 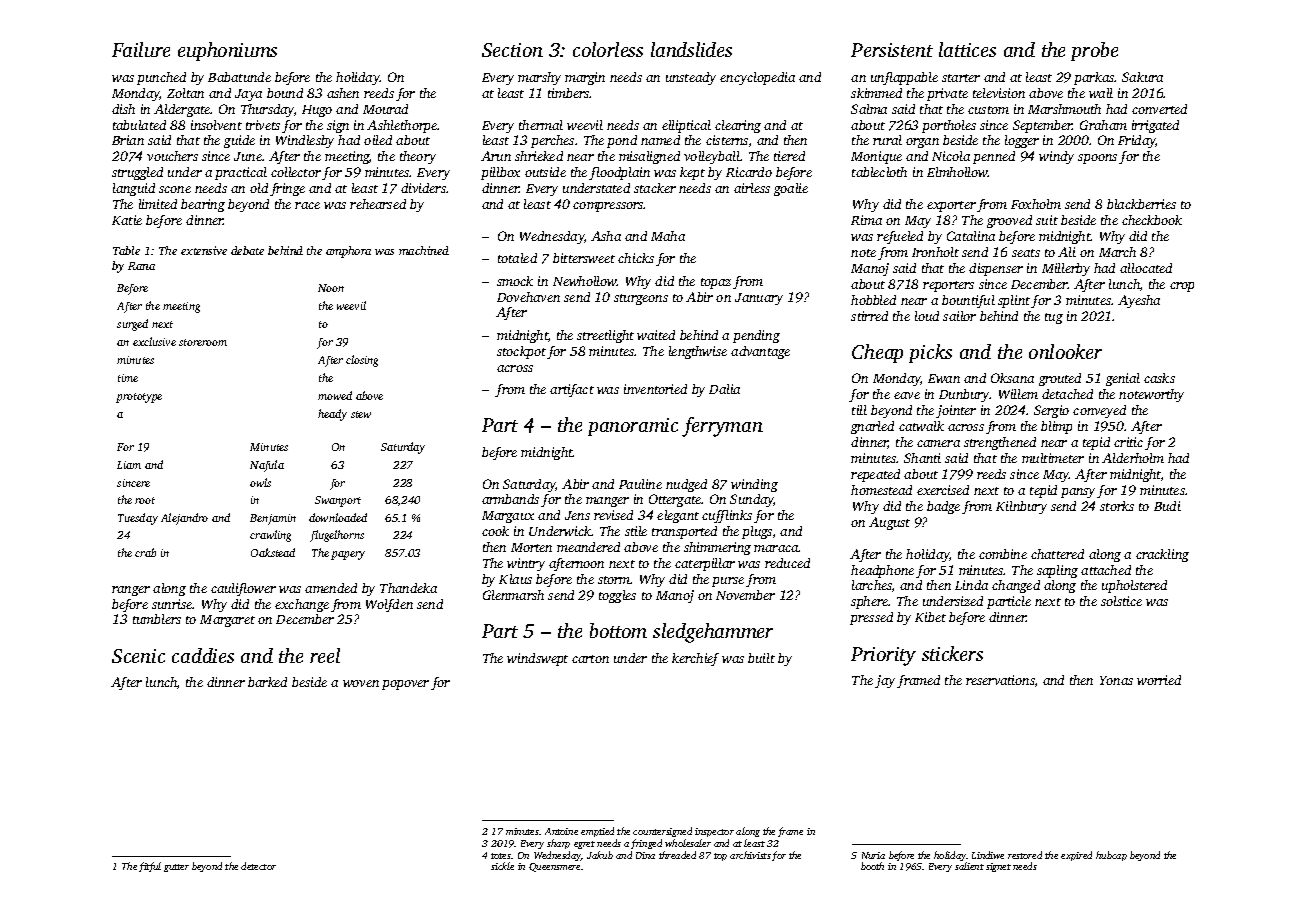 What do you see at coordinates (588, 547) in the document?
I see `meandered` at bounding box center [588, 547].
